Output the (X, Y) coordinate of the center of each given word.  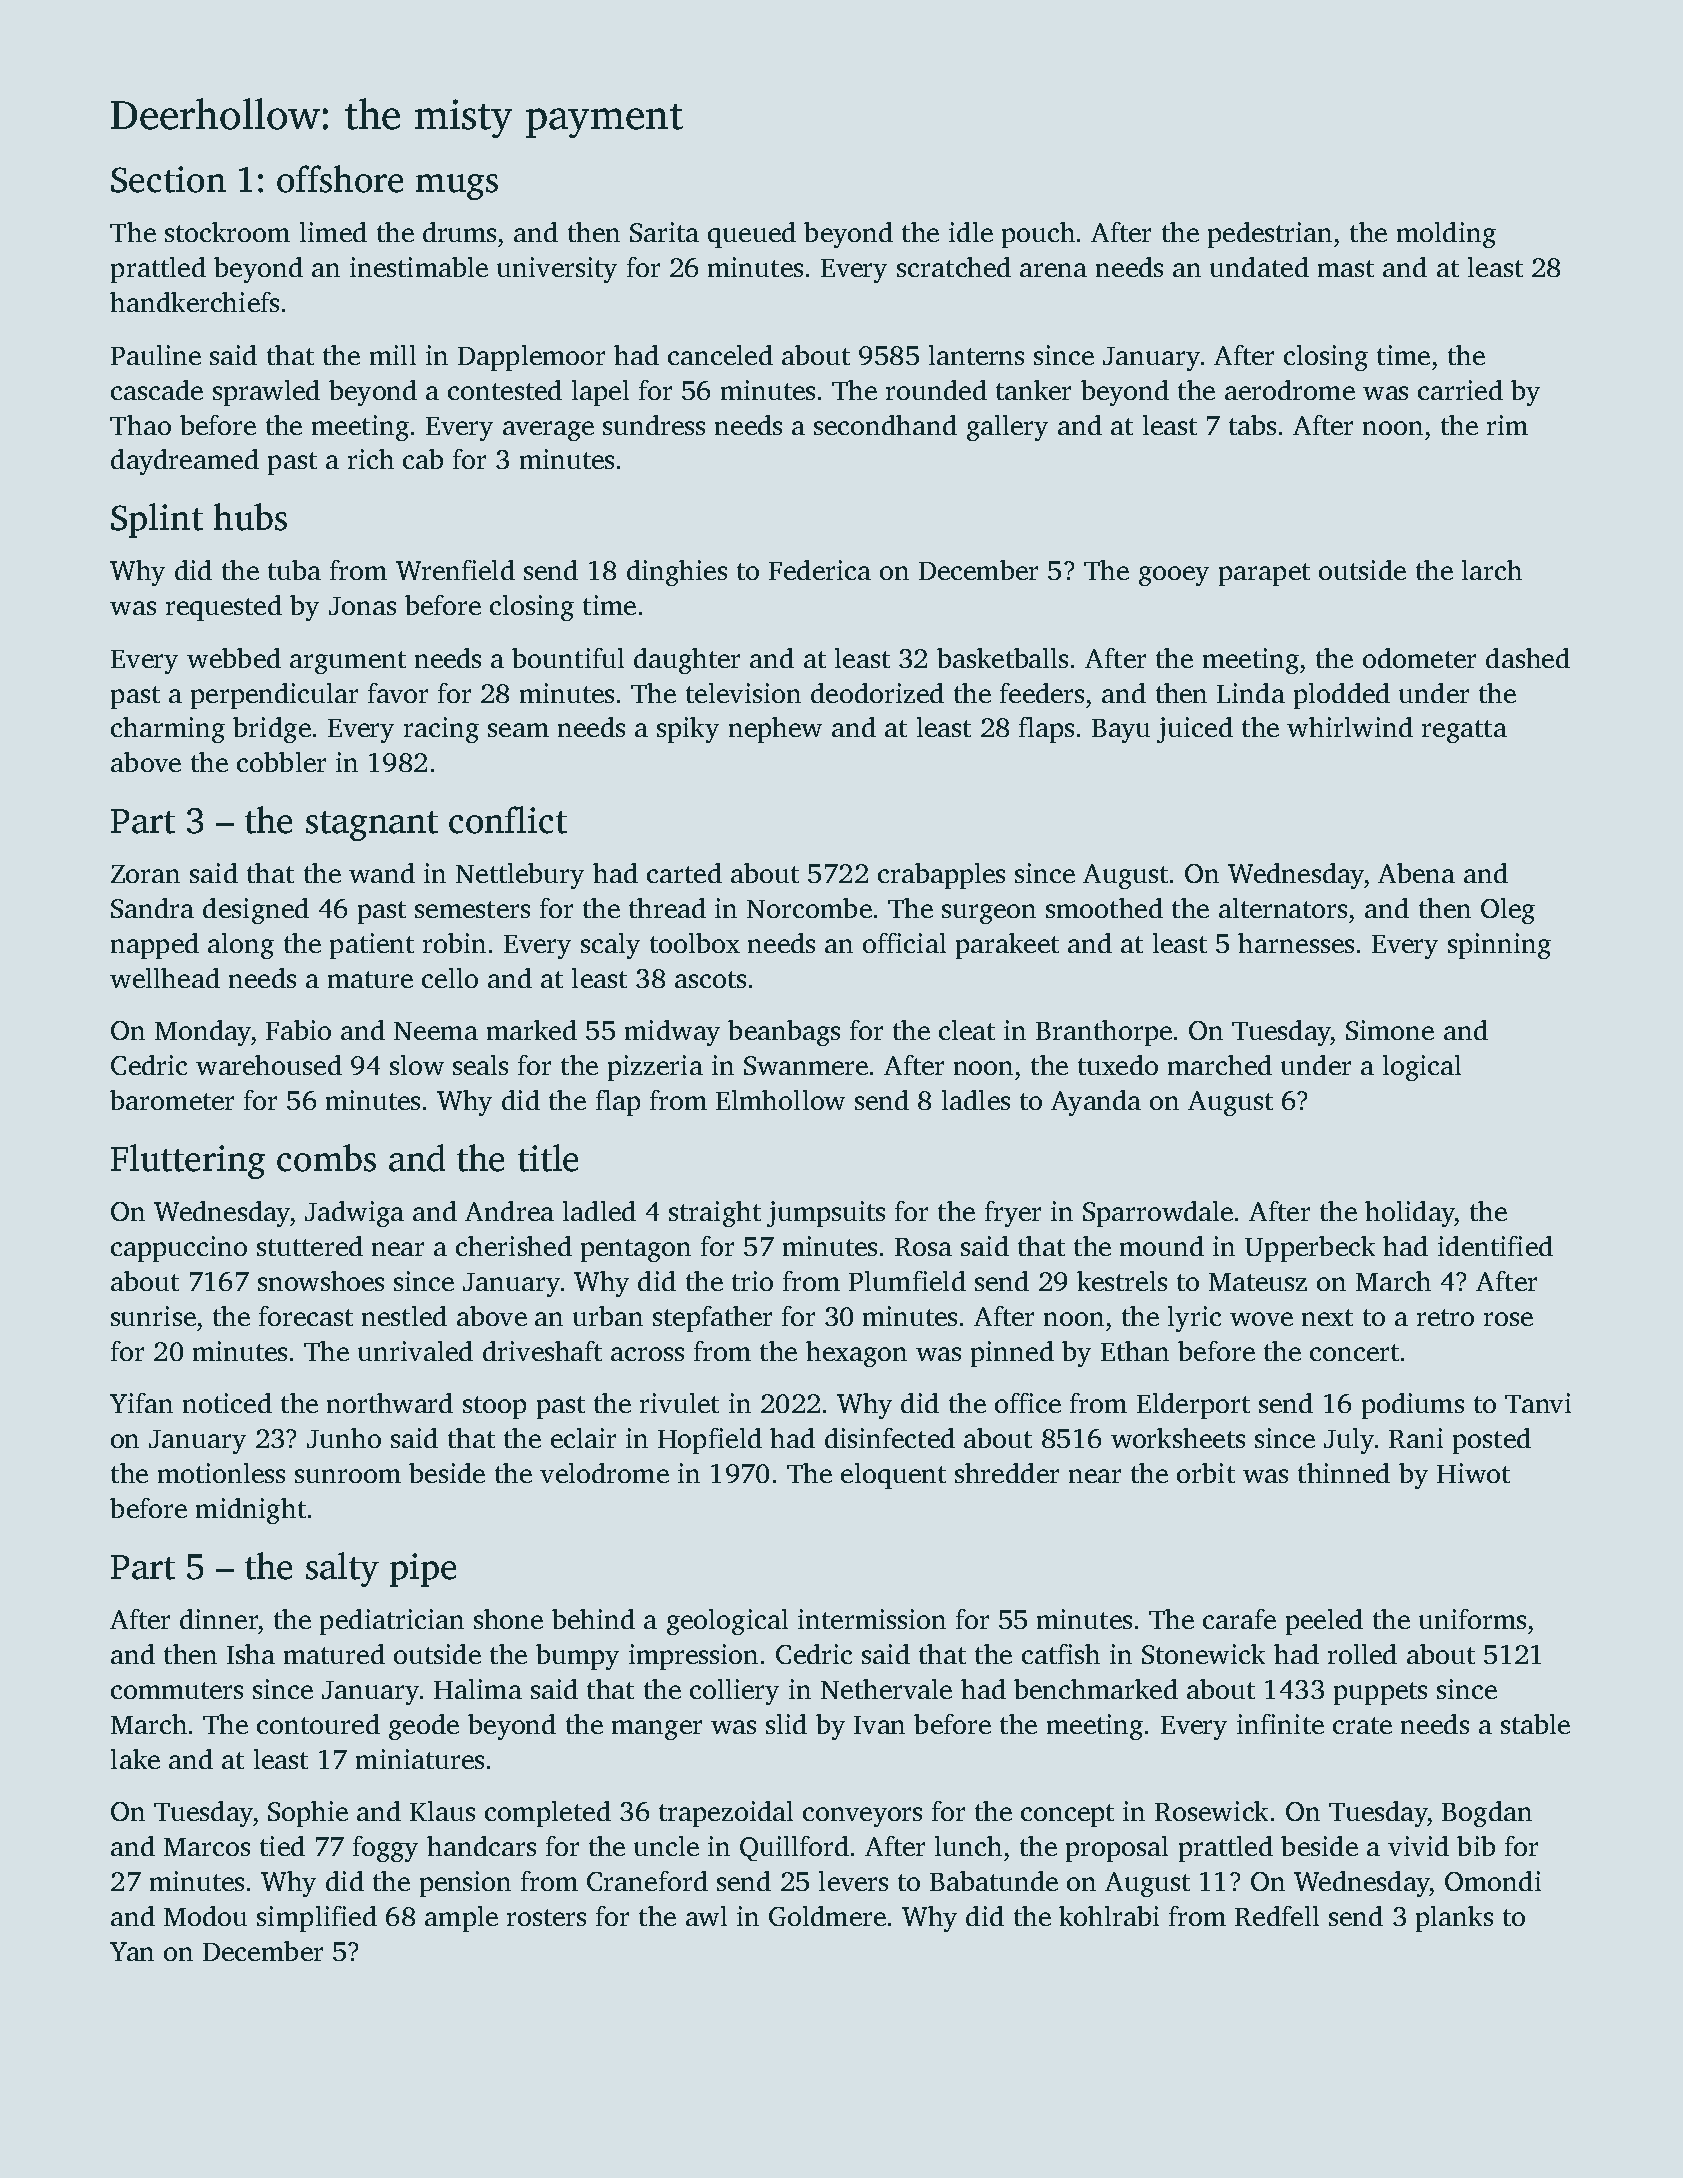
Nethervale (886, 1689)
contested (505, 390)
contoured (318, 1724)
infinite (1280, 1724)
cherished (514, 1246)
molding (1446, 235)
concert (1354, 1352)
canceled (720, 355)
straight (715, 1214)
